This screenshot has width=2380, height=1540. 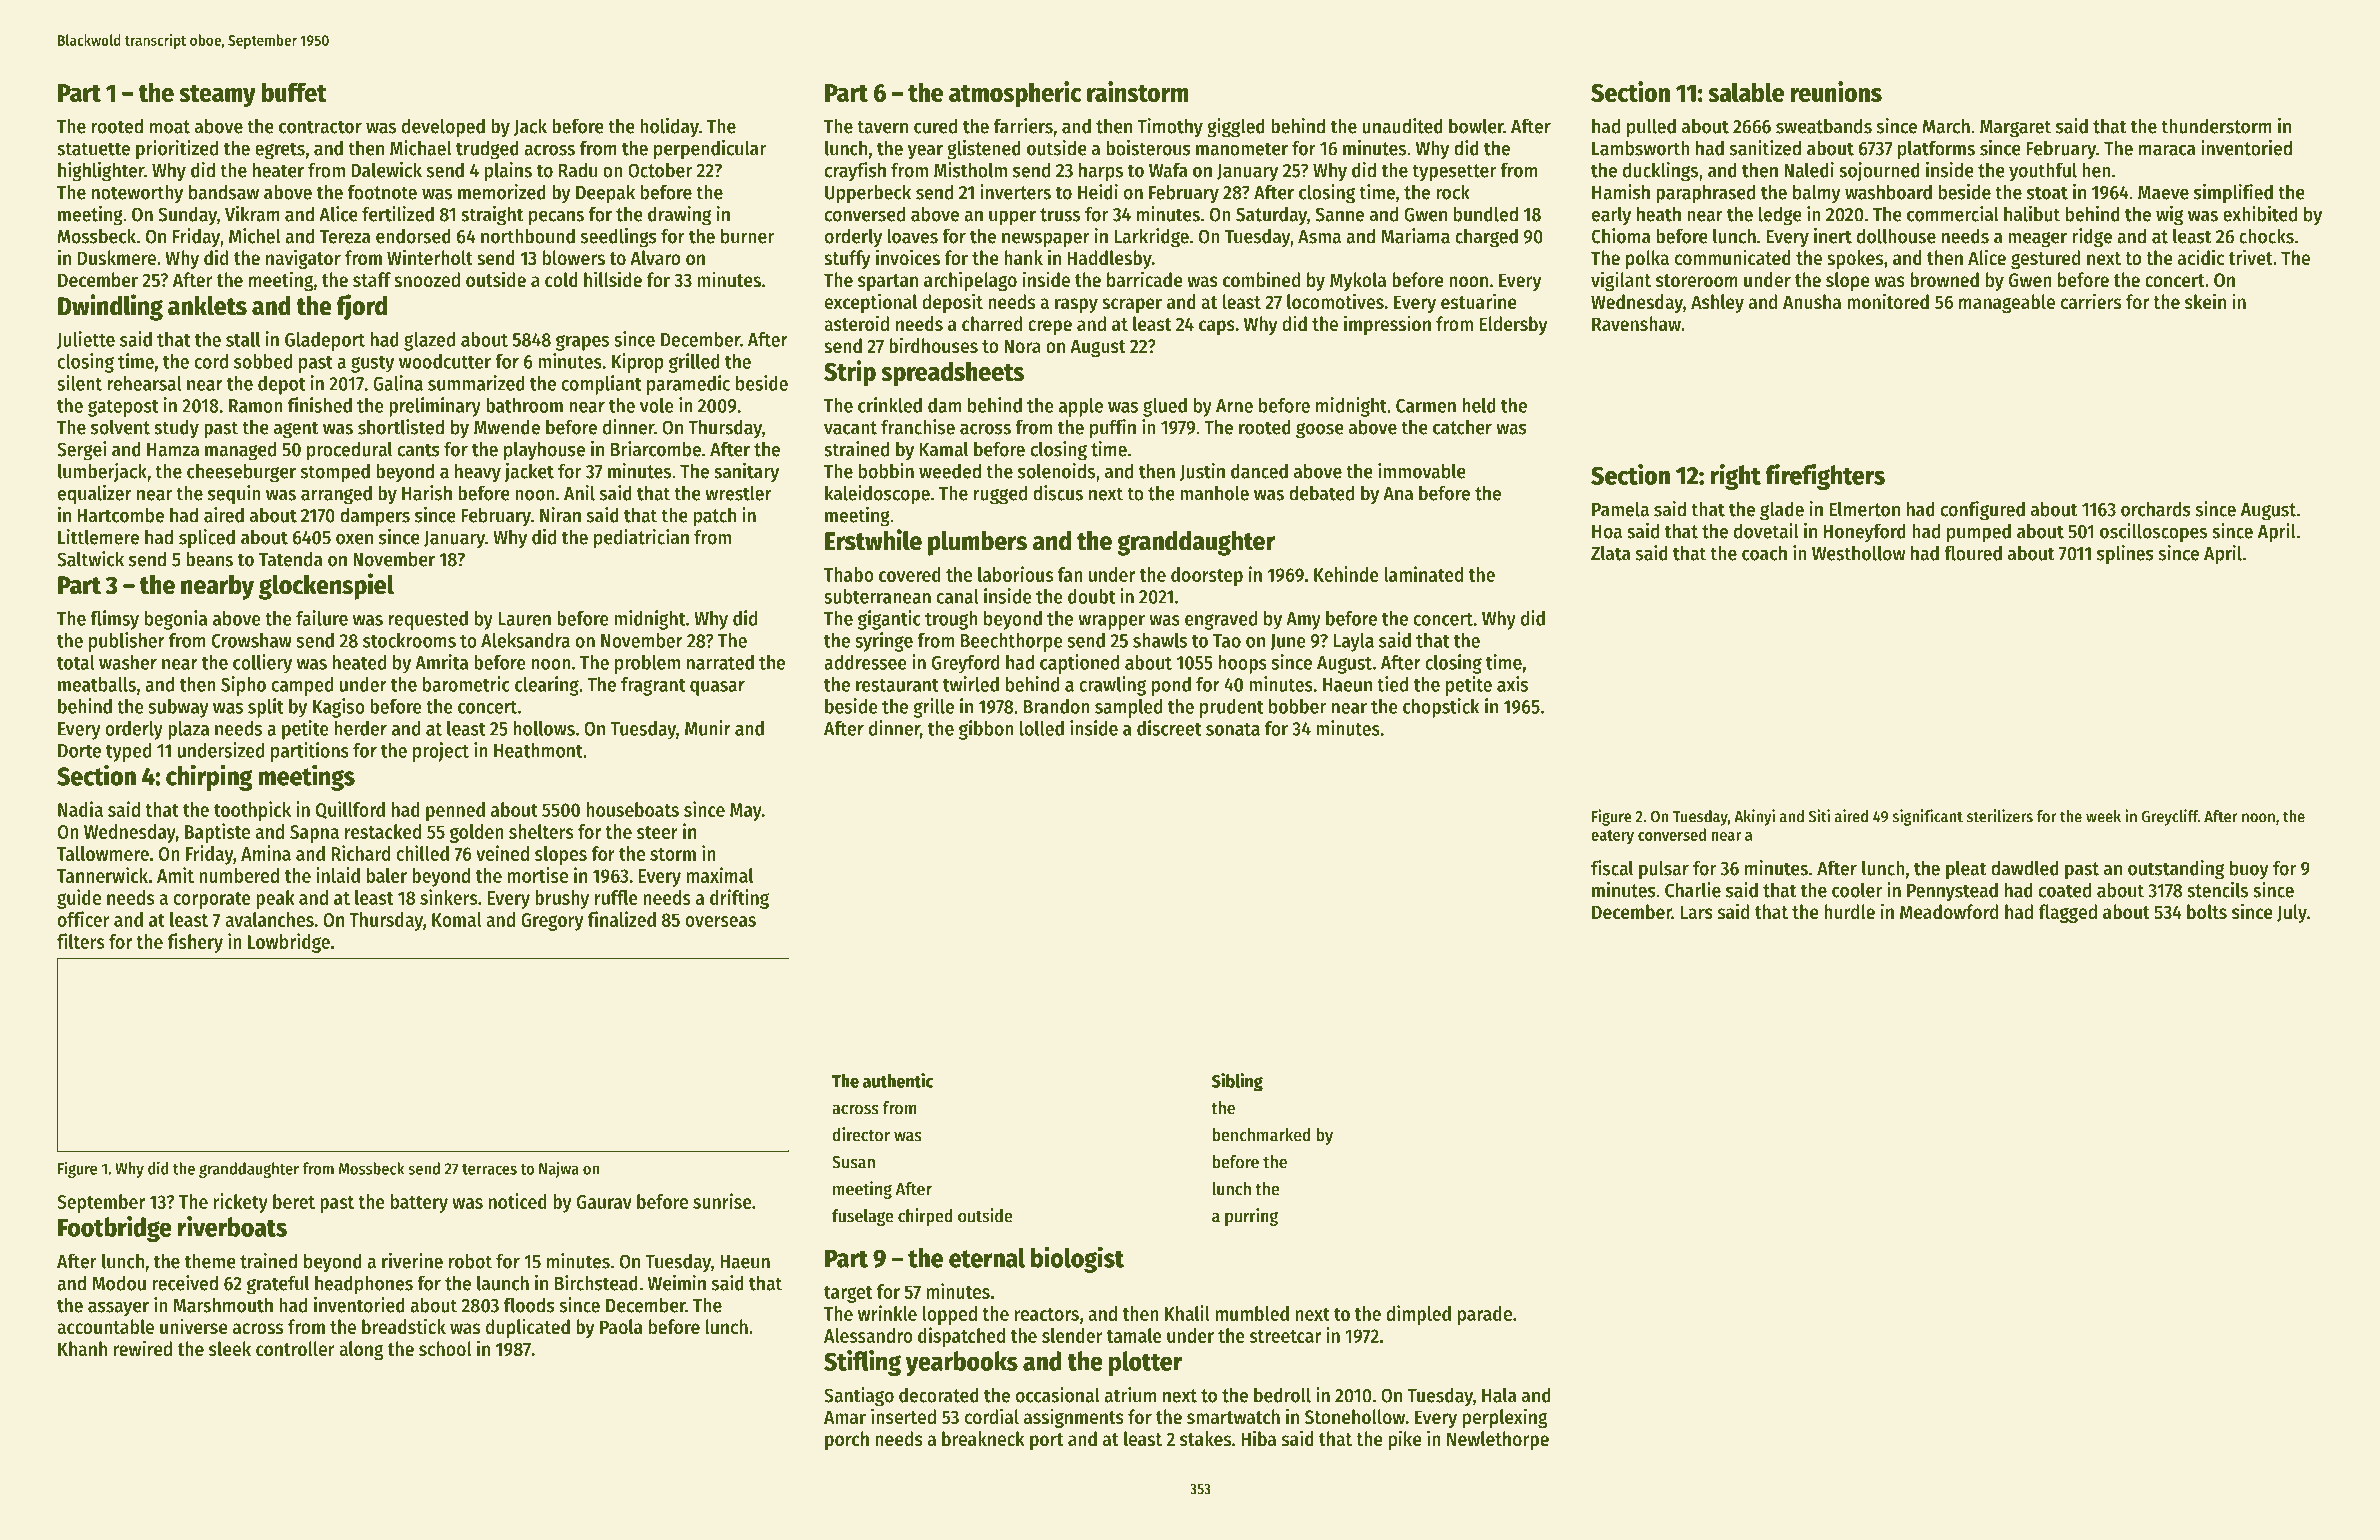 I want to click on sterilizers, so click(x=2000, y=816).
